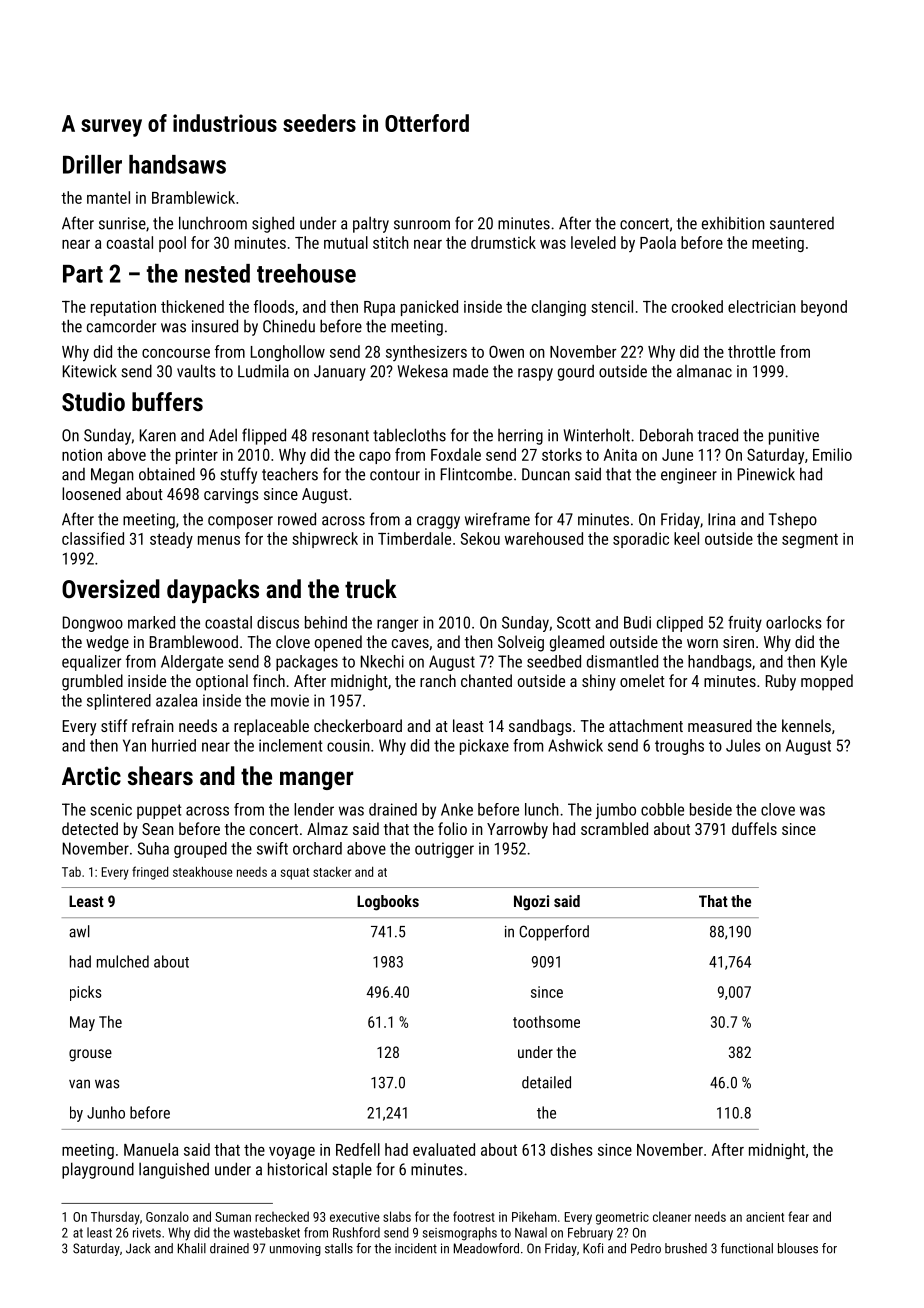 Image resolution: width=924 pixels, height=1308 pixels. I want to click on duffels, so click(754, 828).
